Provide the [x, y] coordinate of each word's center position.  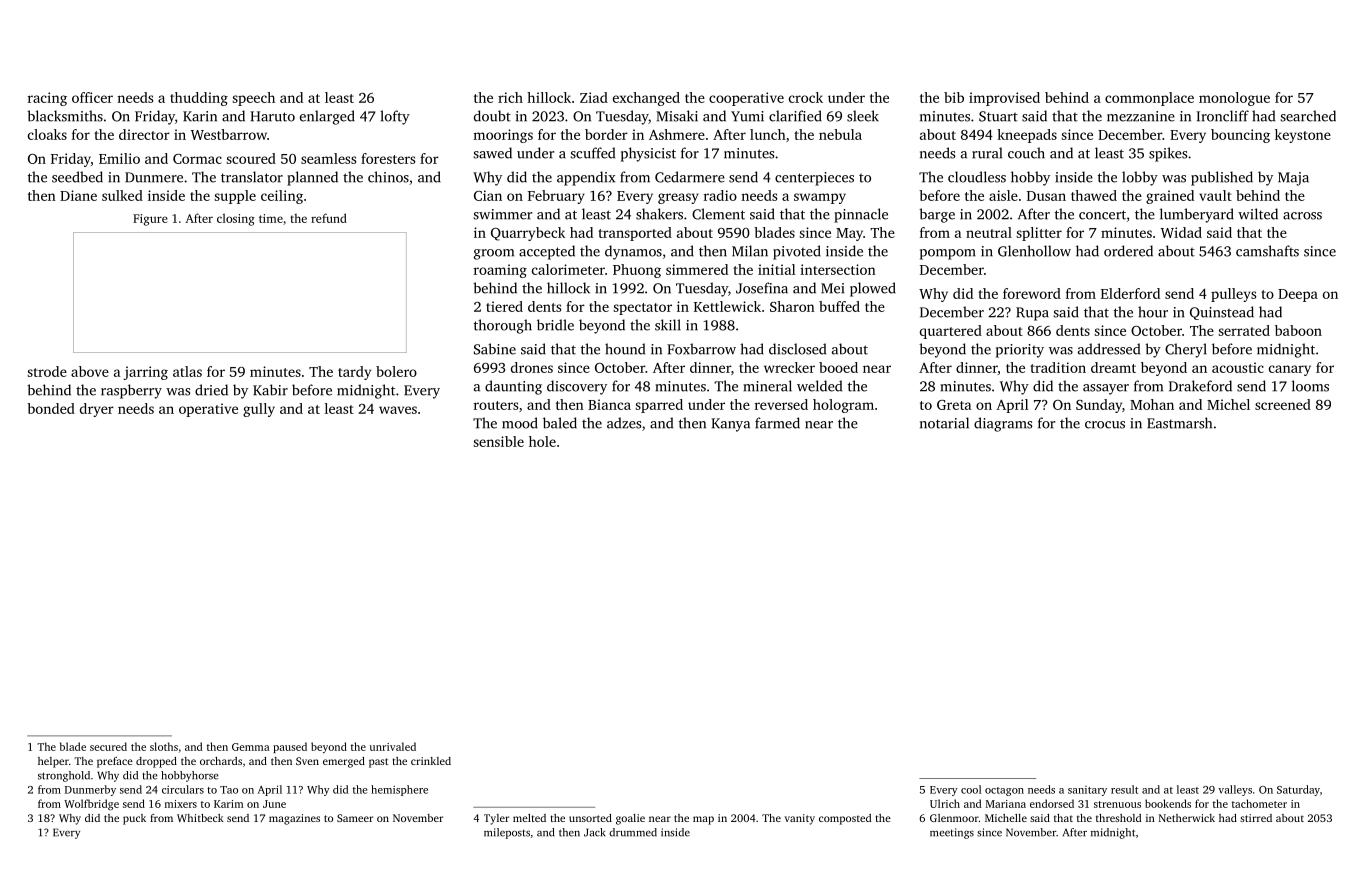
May [849, 234]
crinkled [431, 761]
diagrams [1003, 424]
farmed [777, 423]
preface [115, 762]
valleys [1235, 790]
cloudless [977, 177]
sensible [498, 441]
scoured [251, 158]
